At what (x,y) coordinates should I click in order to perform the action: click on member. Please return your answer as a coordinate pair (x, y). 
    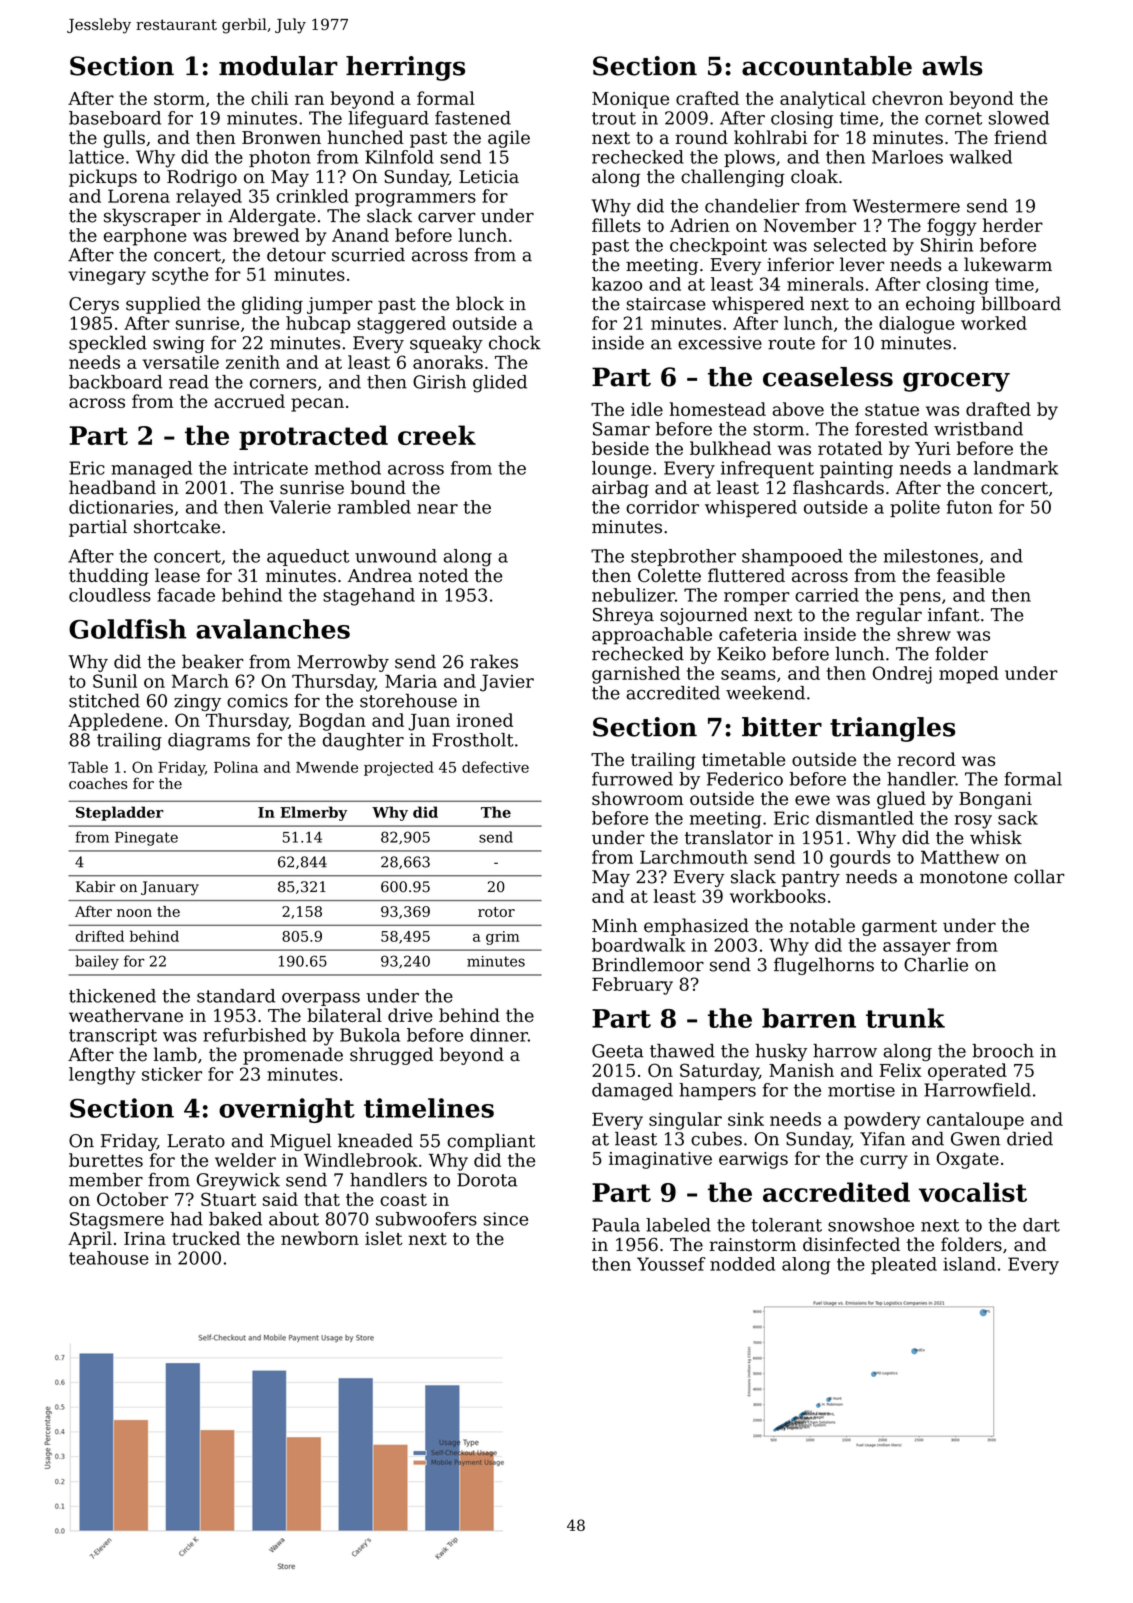
    Looking at the image, I should click on (106, 1180).
